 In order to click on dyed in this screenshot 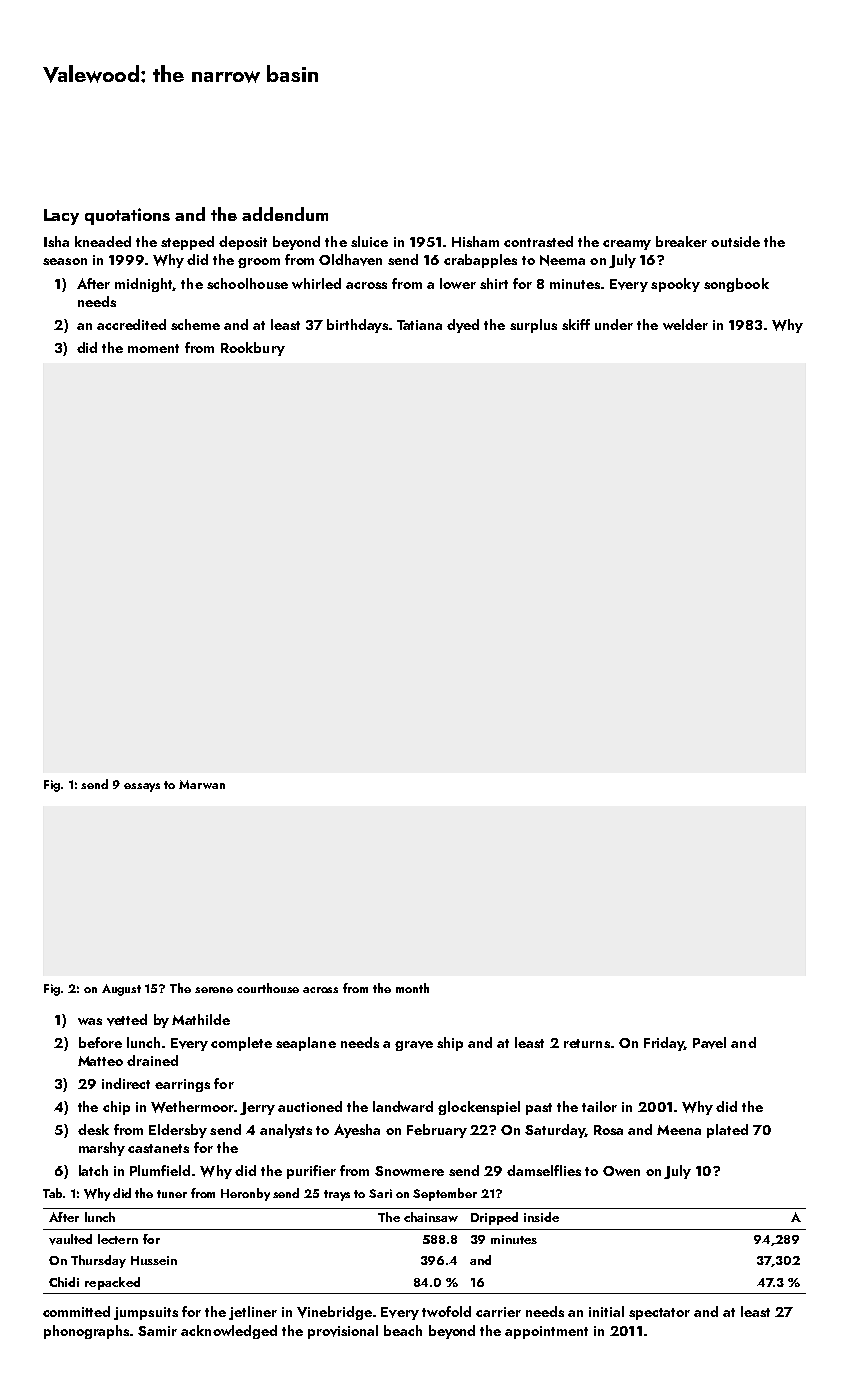, I will do `click(463, 326)`.
